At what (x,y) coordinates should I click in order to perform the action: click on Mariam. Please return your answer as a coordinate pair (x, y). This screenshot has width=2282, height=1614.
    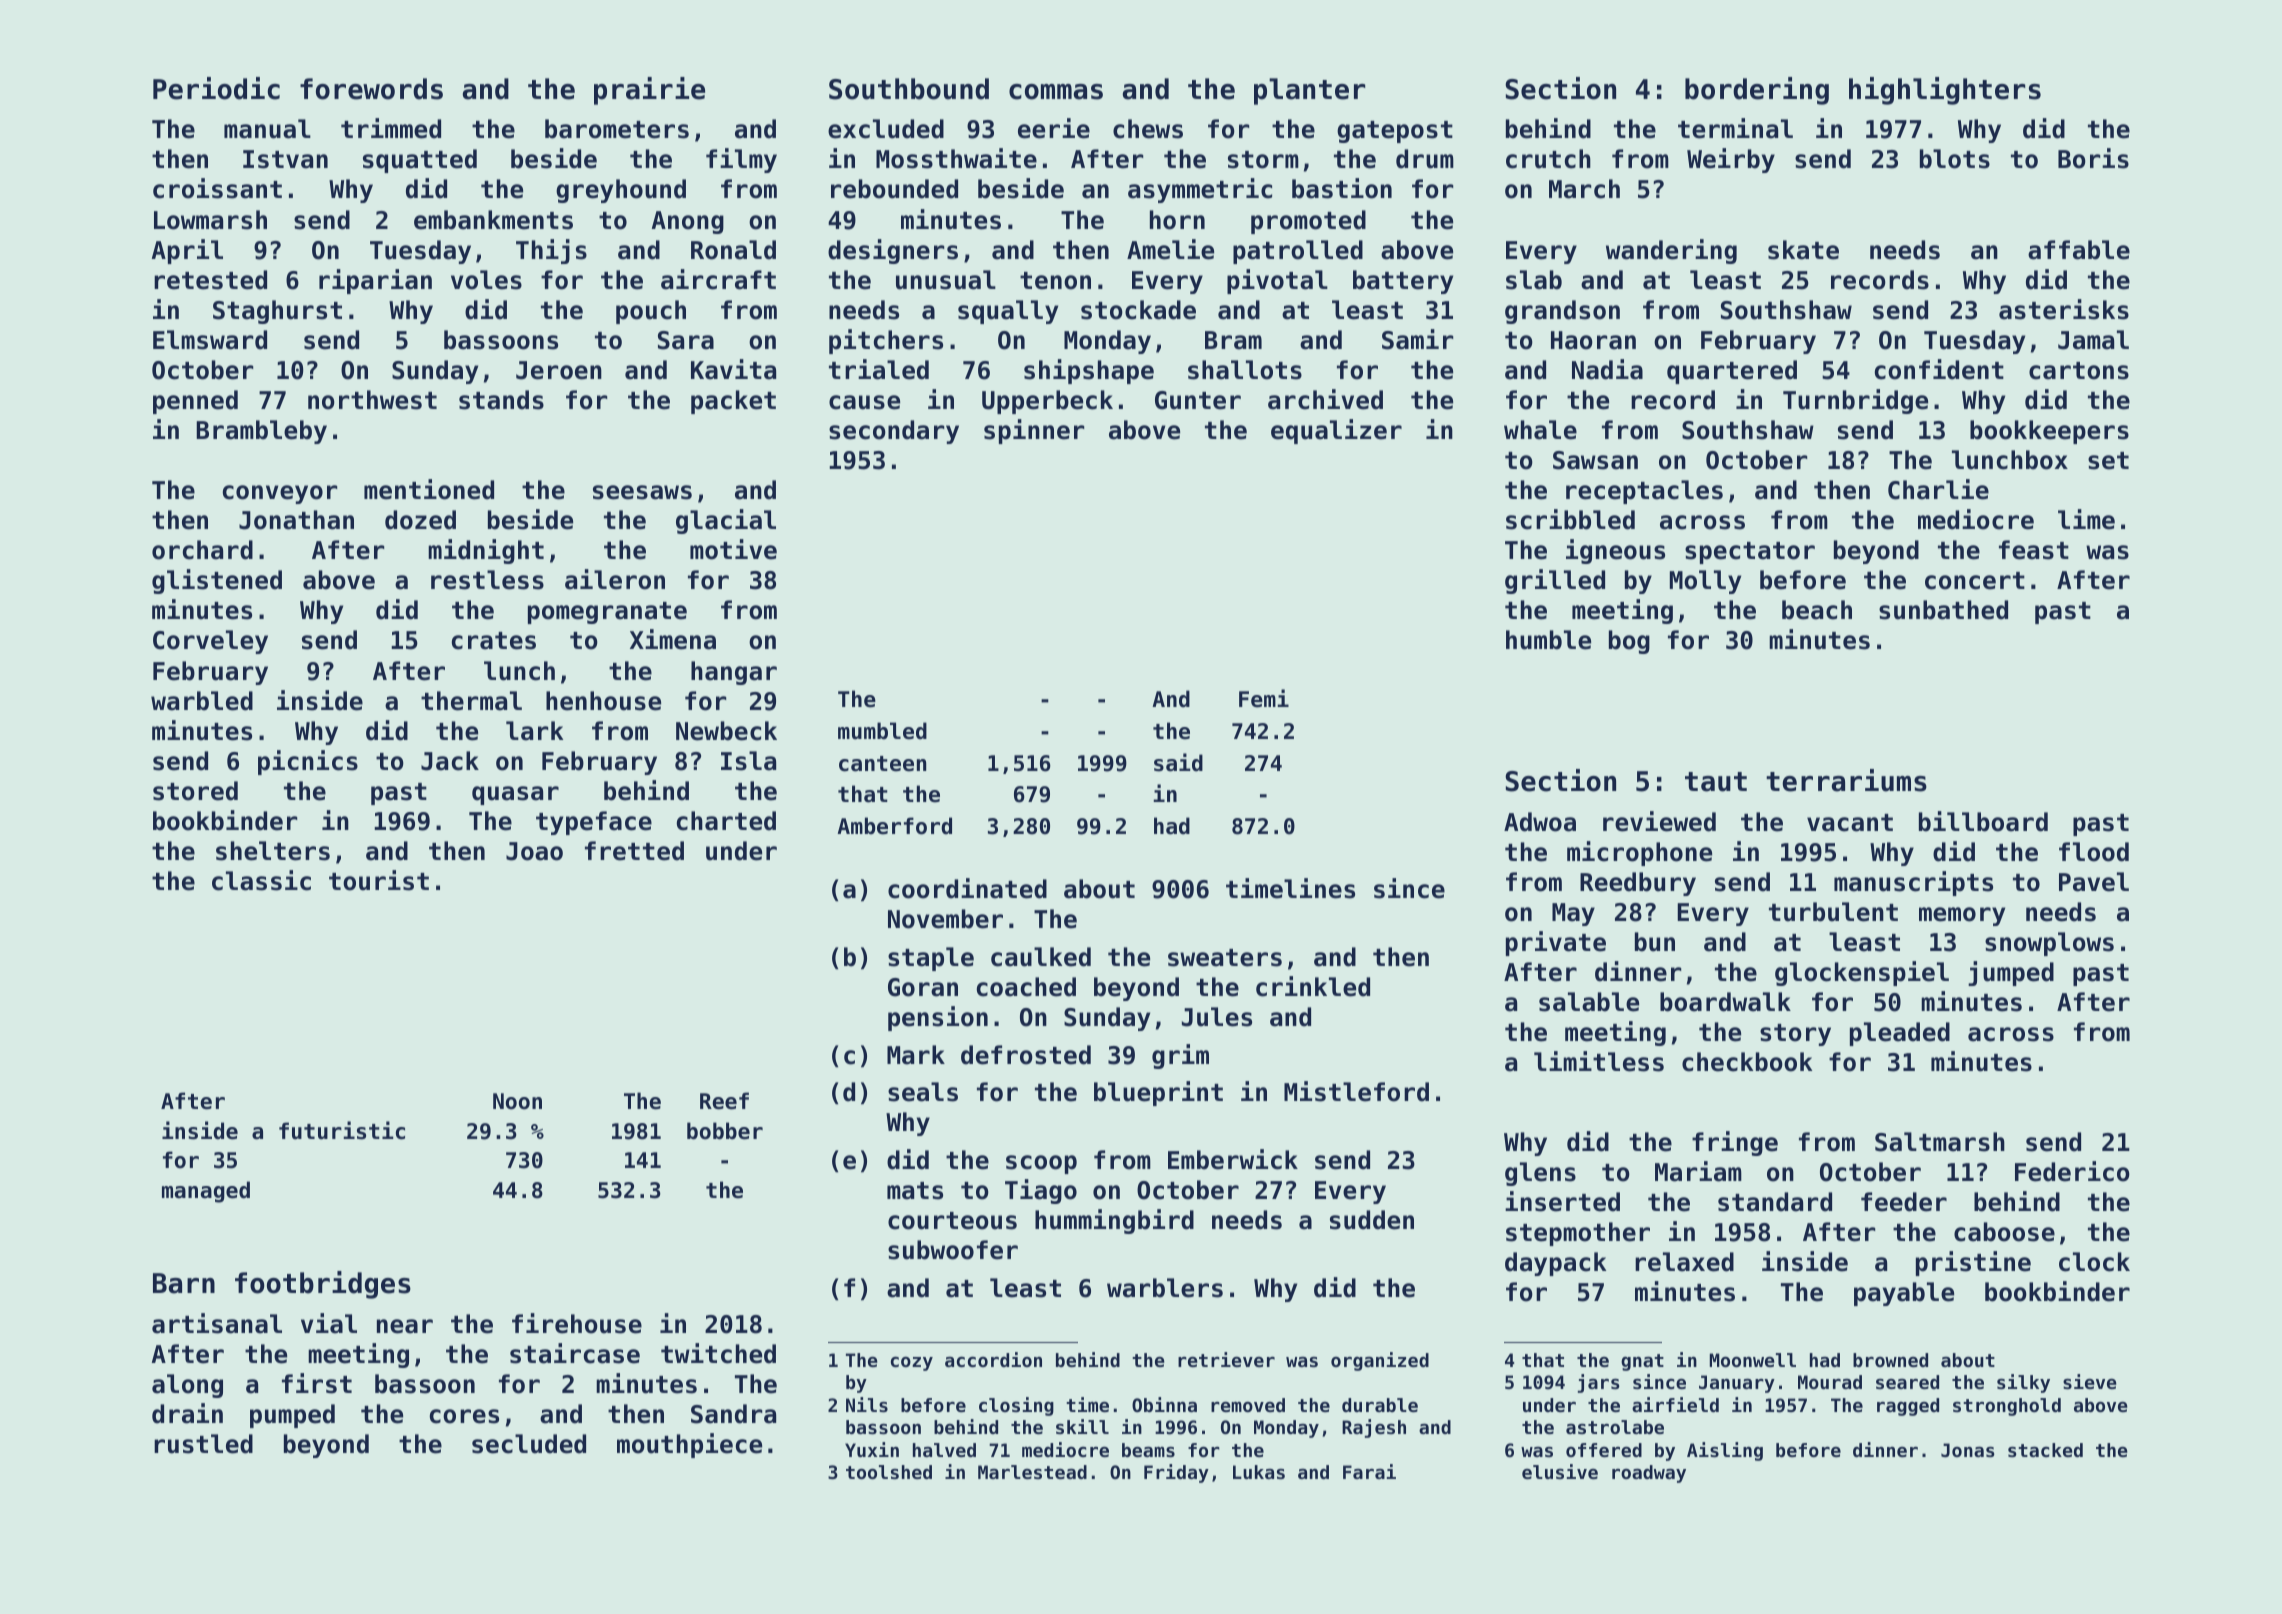
    Looking at the image, I should click on (1698, 1171).
